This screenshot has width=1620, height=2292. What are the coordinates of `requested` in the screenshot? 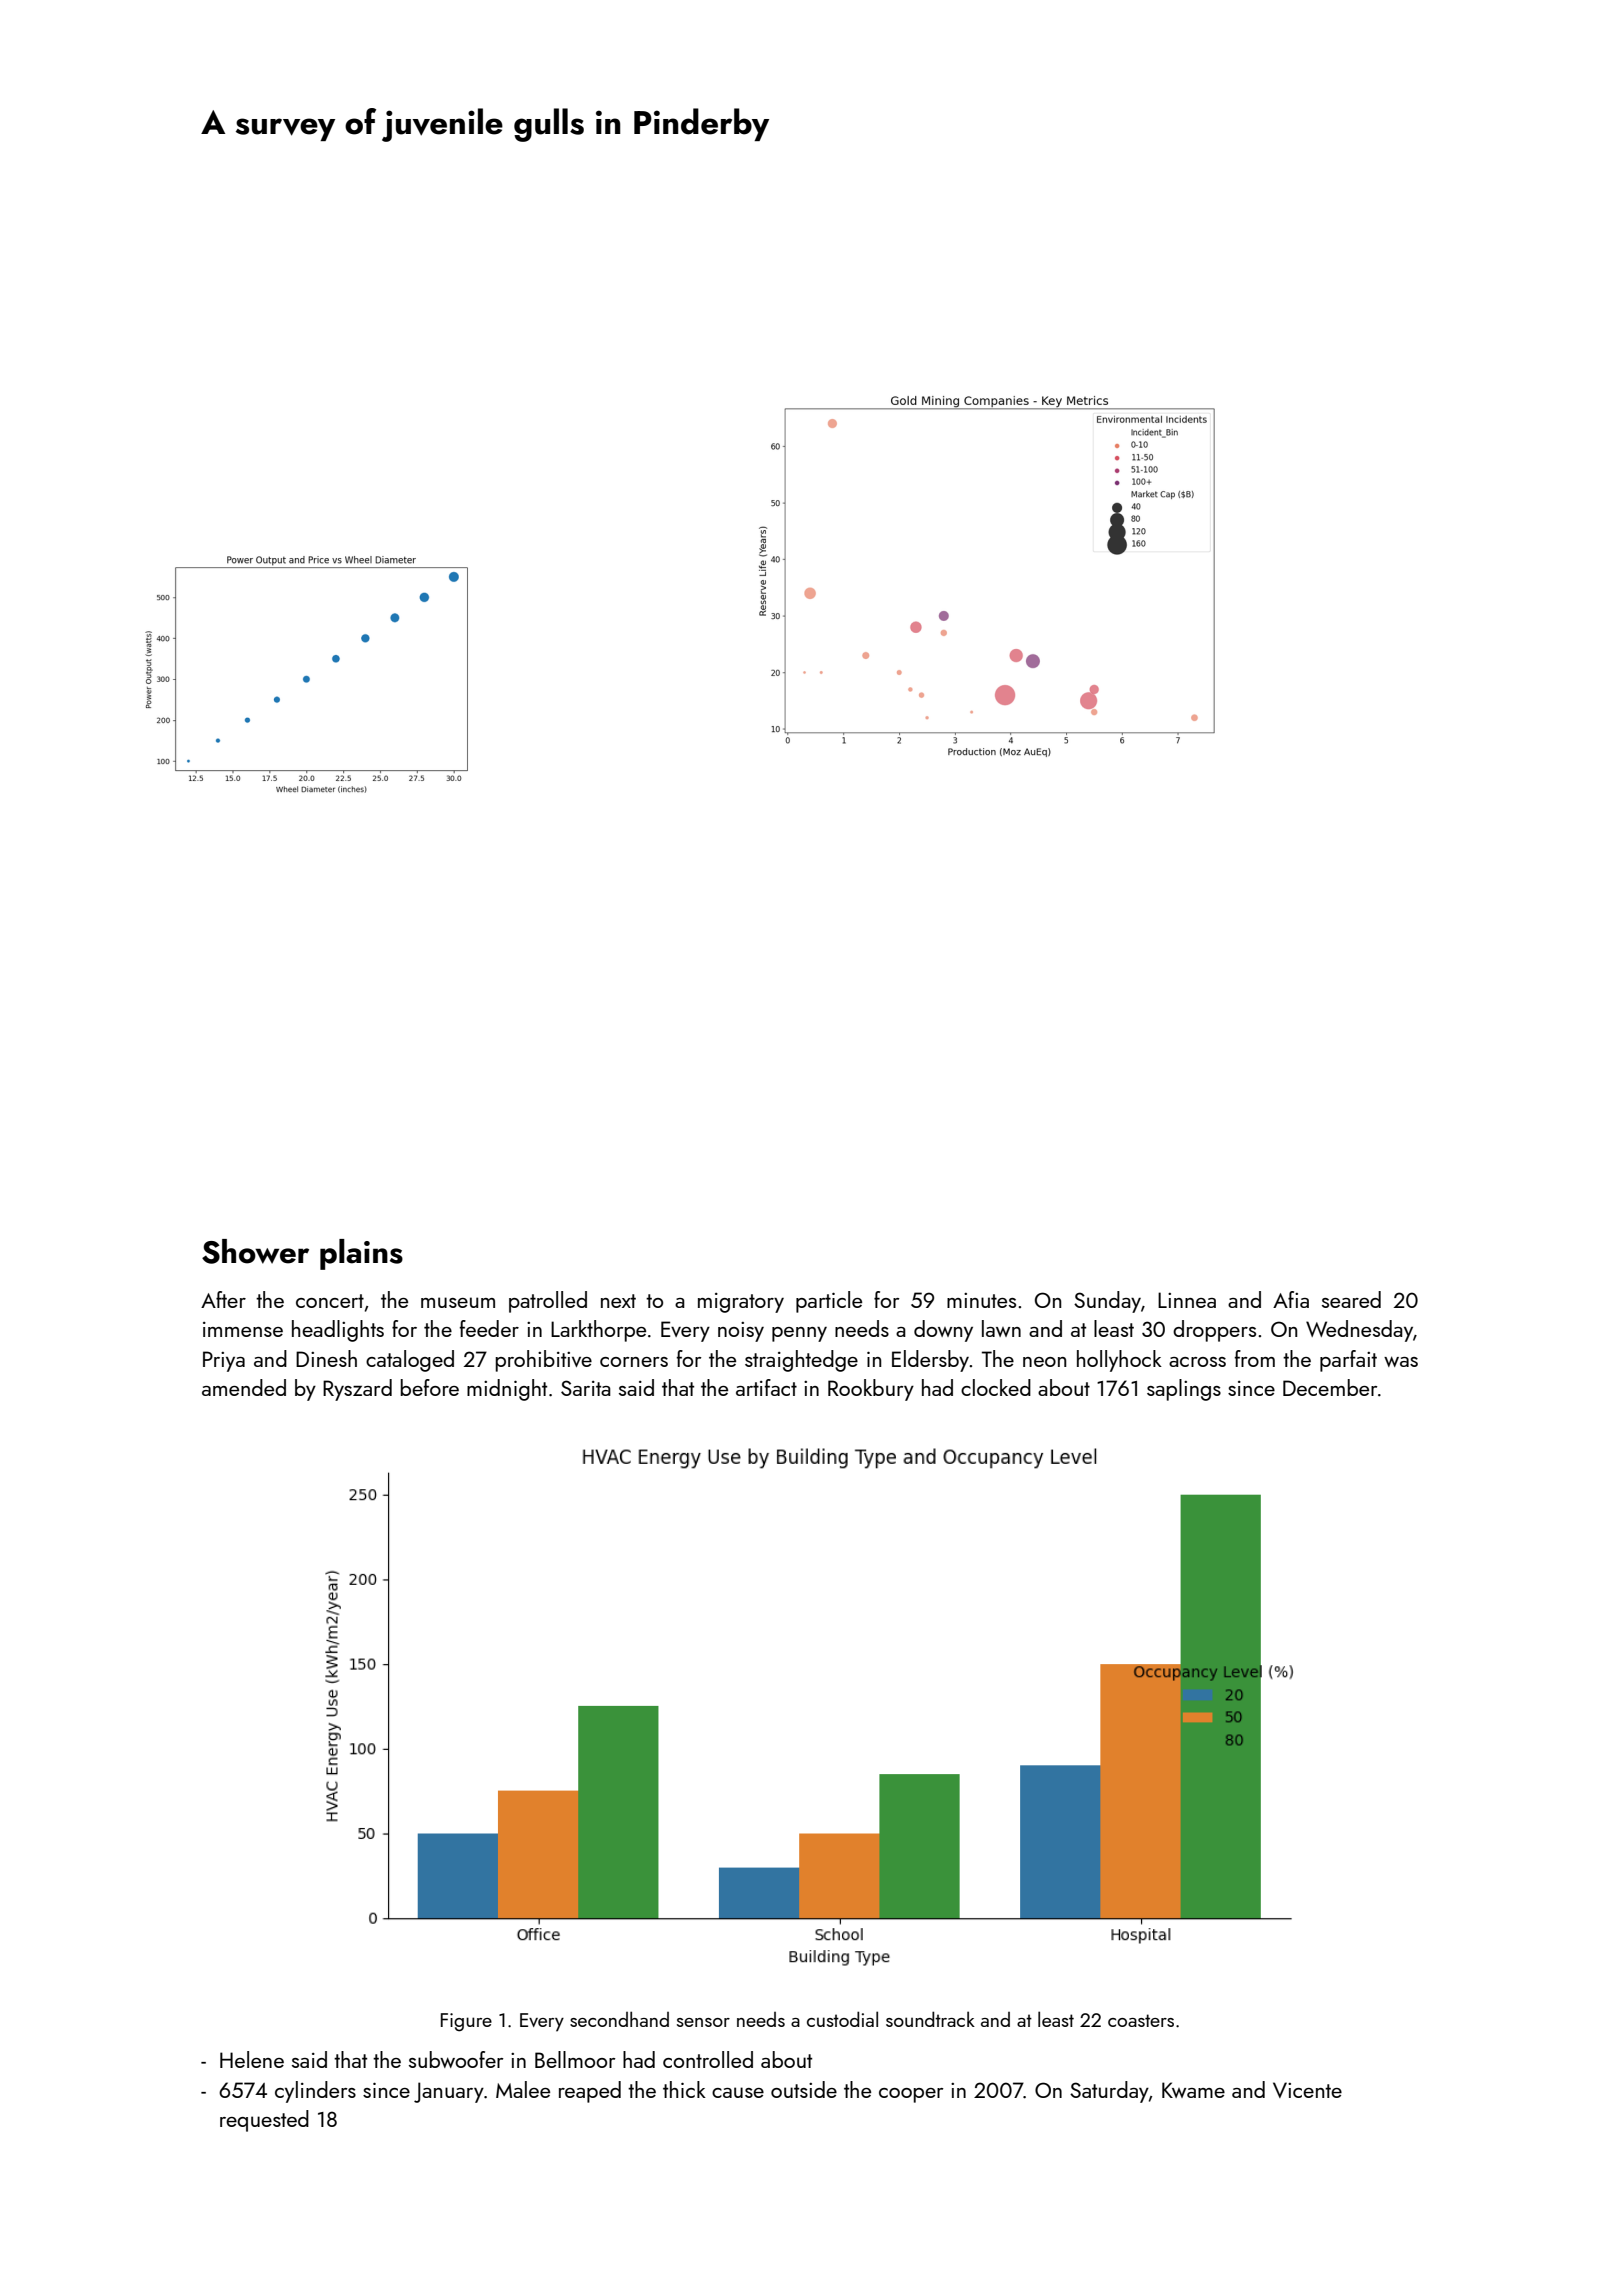 It's located at (264, 2121).
